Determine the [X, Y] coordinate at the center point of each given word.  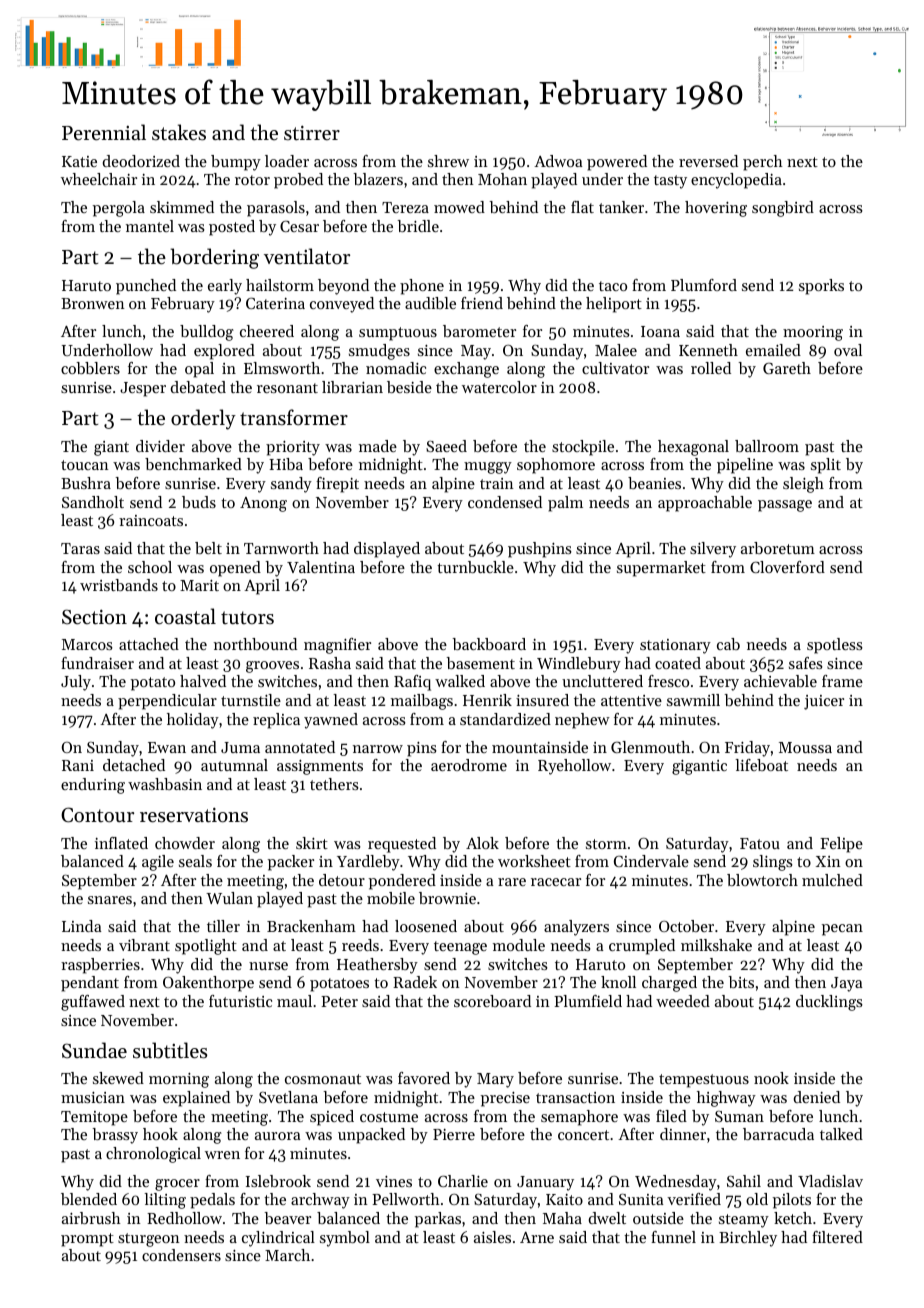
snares [110, 900]
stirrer [312, 133]
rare [512, 882]
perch [763, 163]
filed [671, 1116]
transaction [575, 1097]
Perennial [104, 132]
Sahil [744, 1181]
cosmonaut [323, 1079]
